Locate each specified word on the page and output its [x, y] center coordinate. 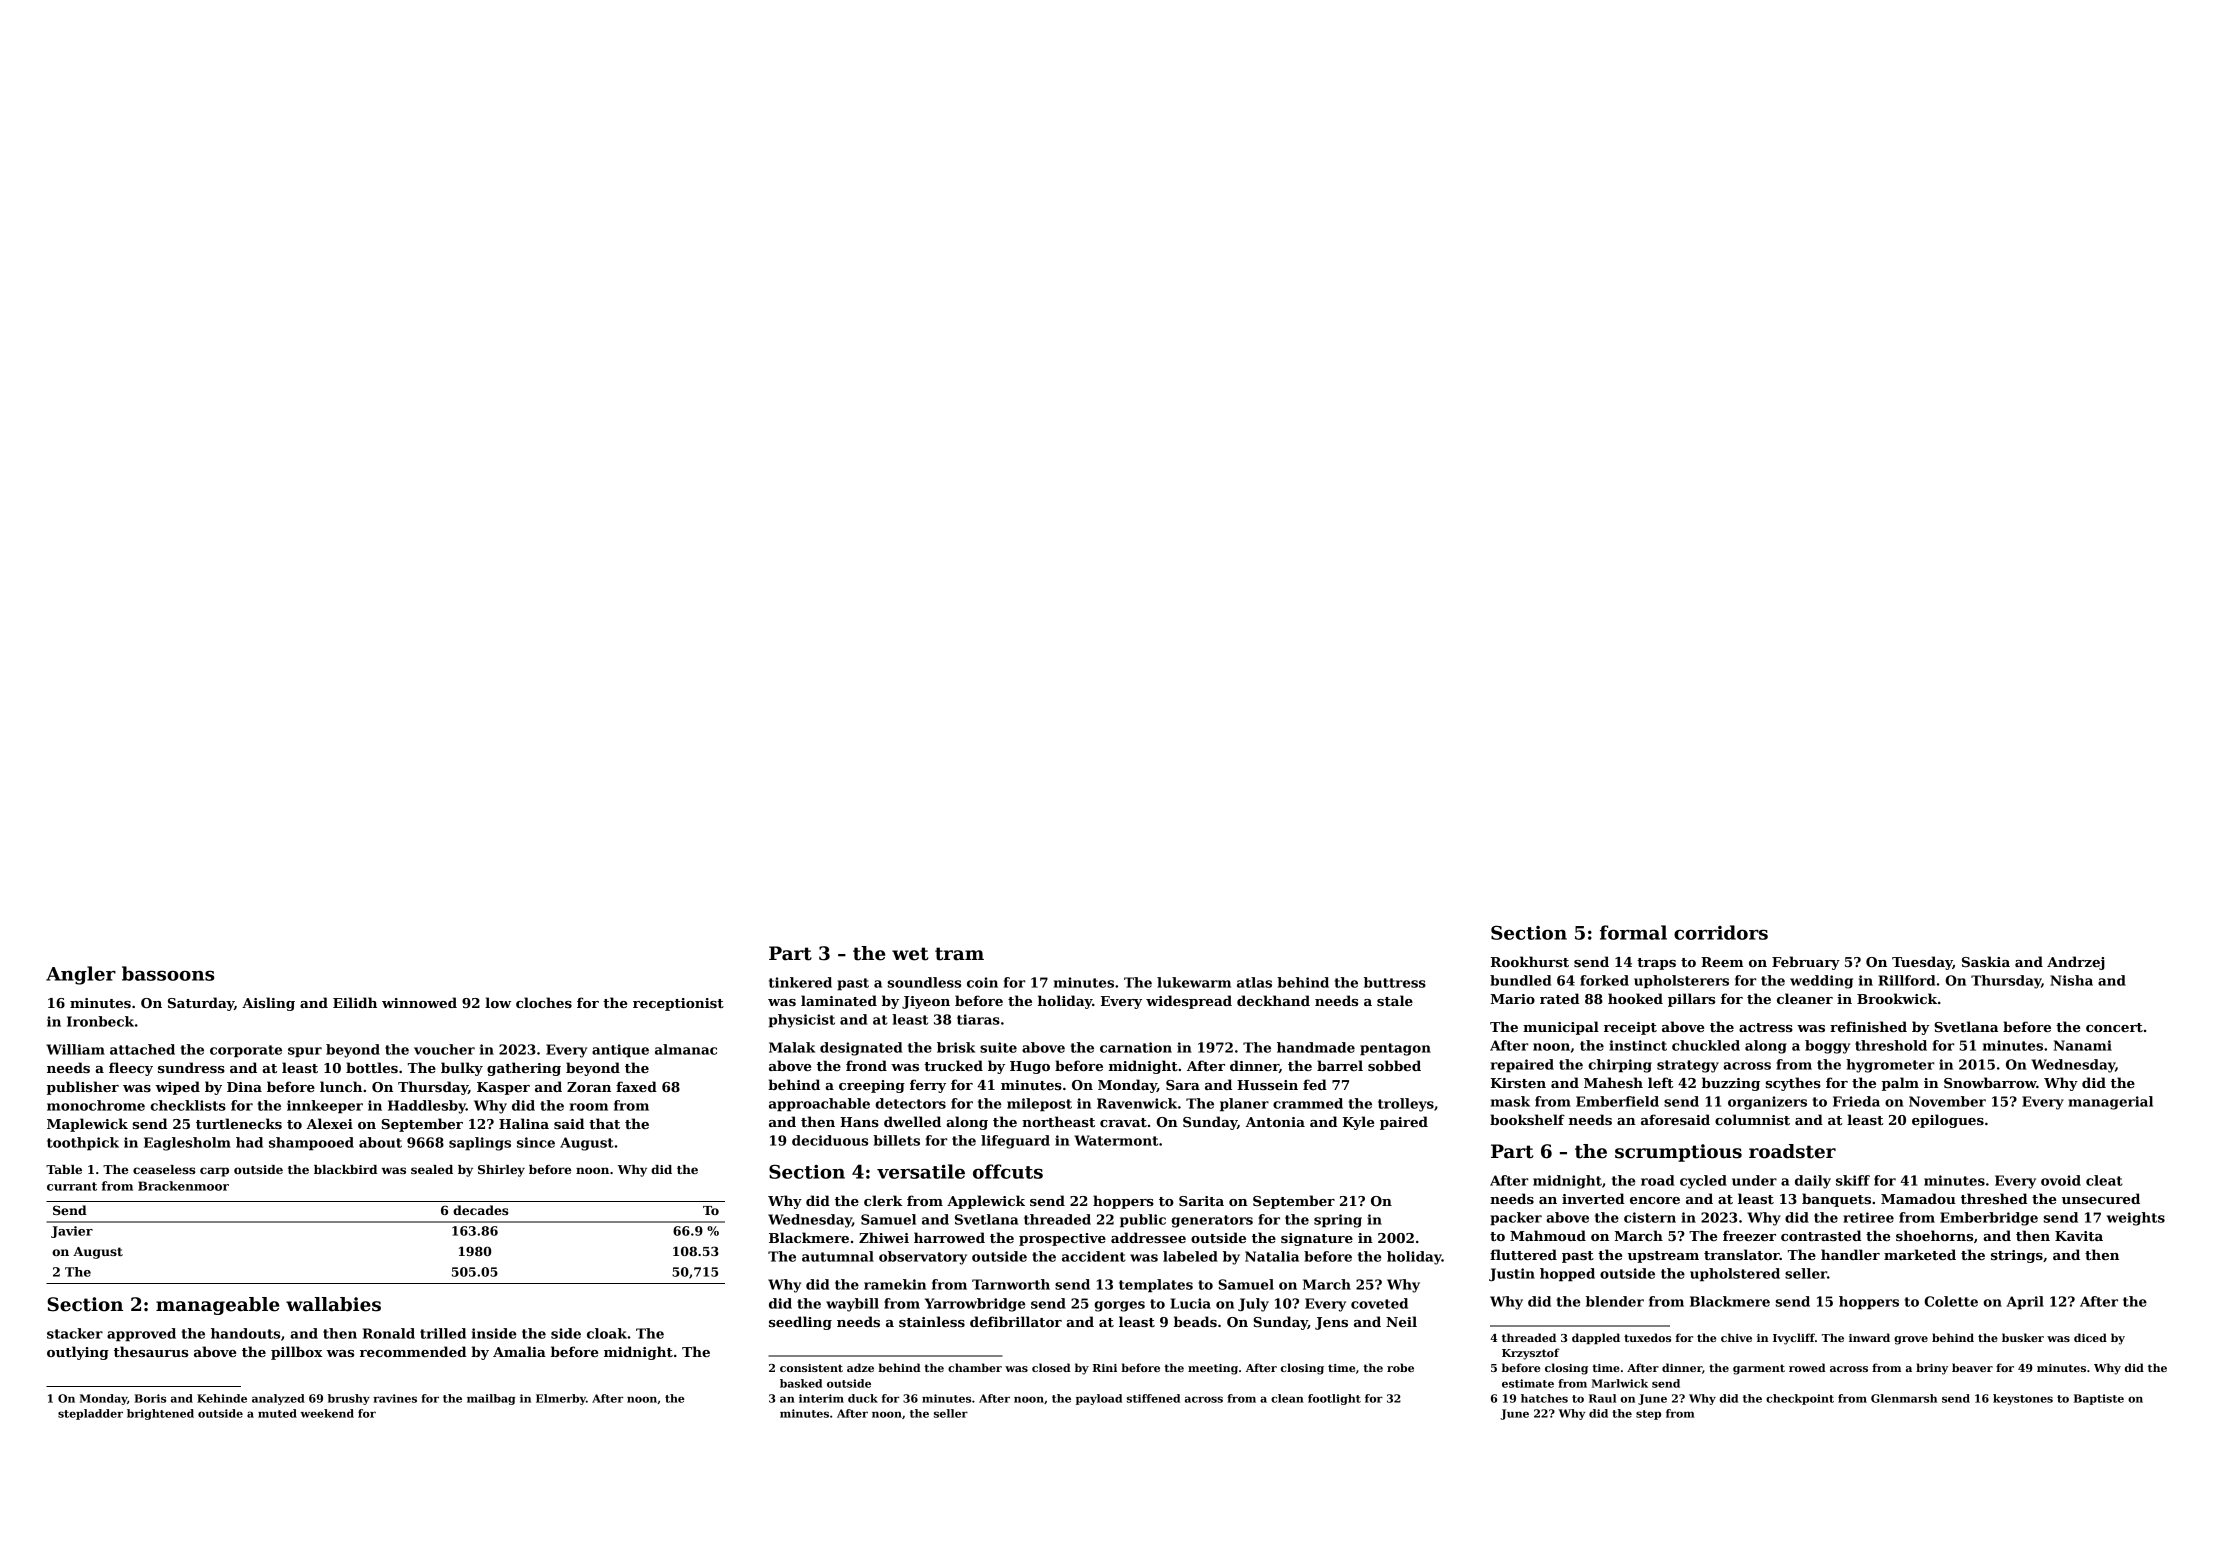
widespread [1189, 1002]
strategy [1688, 1066]
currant [72, 1186]
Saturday [201, 1004]
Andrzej [2076, 963]
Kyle [1358, 1123]
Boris [150, 1398]
